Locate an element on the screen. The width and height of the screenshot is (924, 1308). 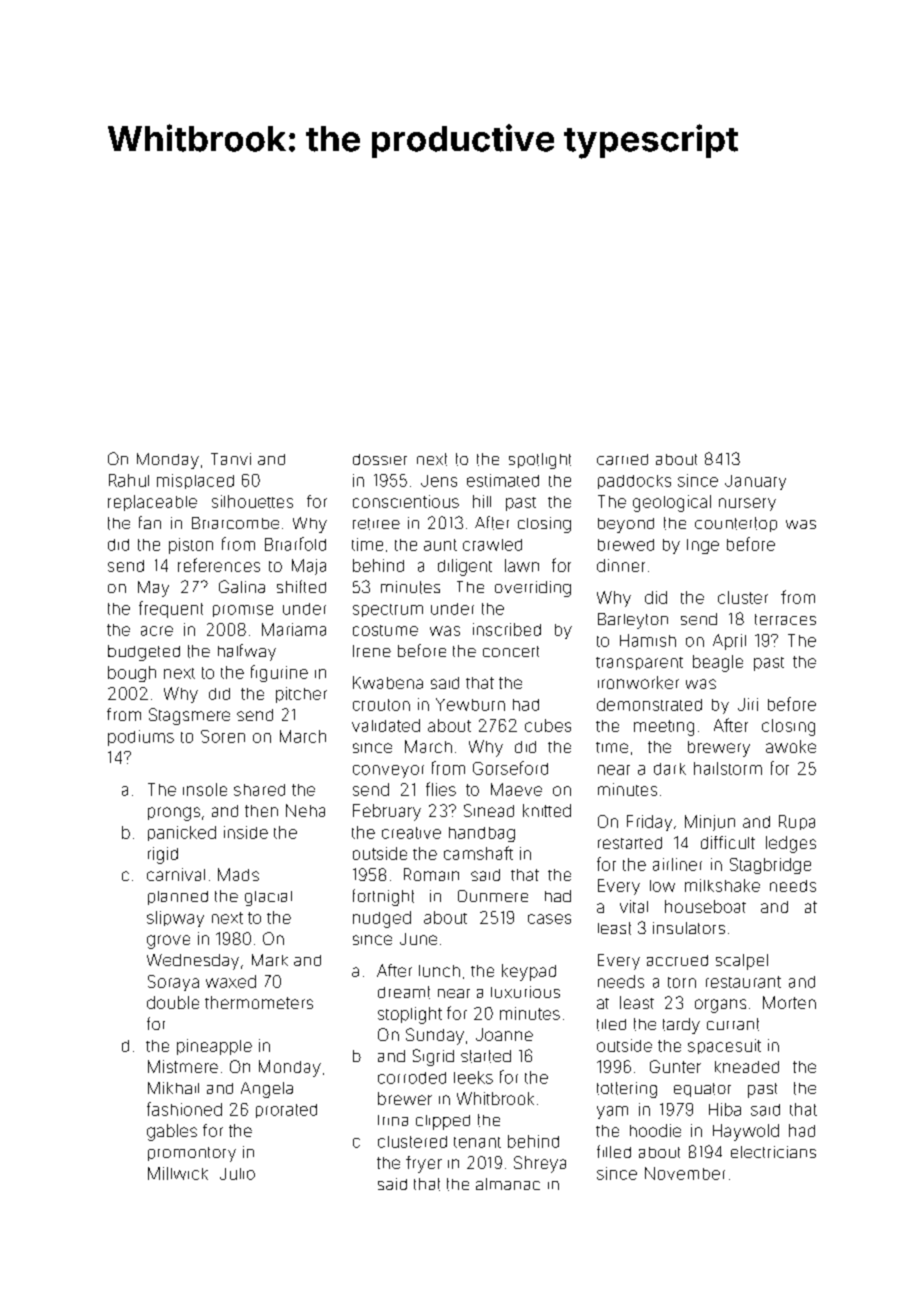
Hiba is located at coordinates (725, 1109).
